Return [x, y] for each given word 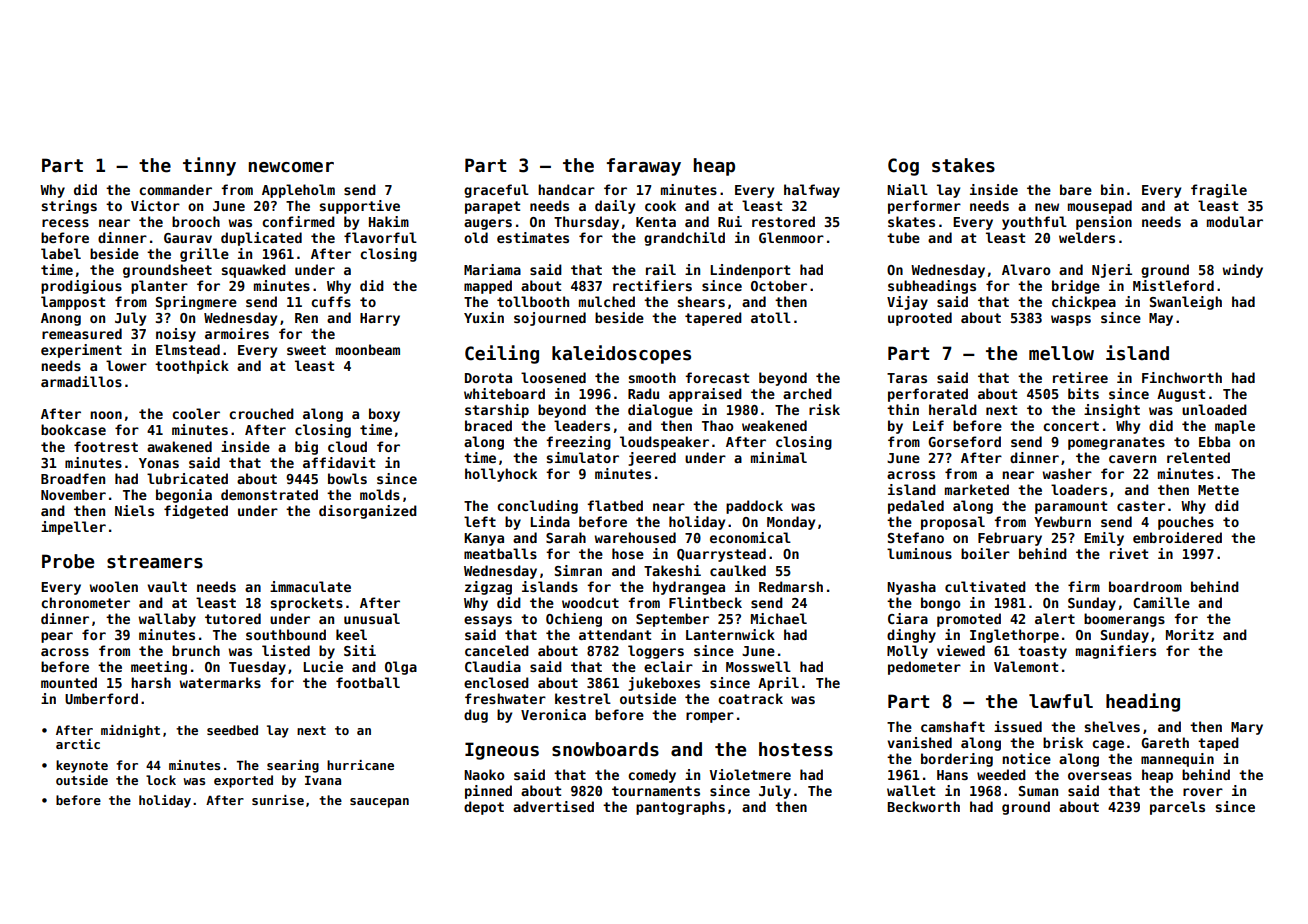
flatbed [615, 505]
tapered [713, 319]
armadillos [81, 381]
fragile [1219, 191]
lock [161, 780]
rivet [1129, 553]
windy [1242, 271]
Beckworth [923, 806]
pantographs [680, 808]
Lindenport [750, 271]
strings [69, 207]
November [73, 494]
